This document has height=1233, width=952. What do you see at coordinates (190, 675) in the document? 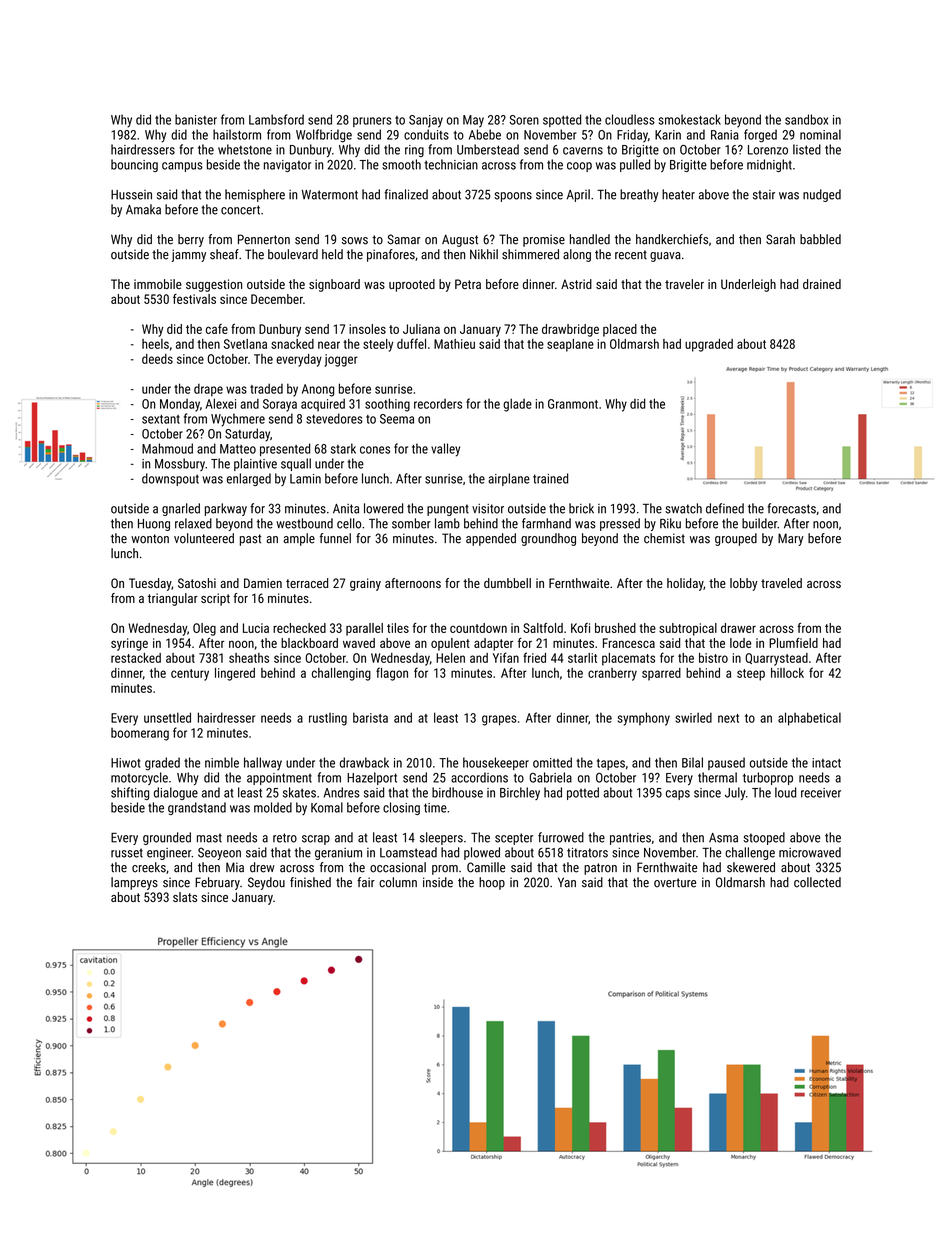
I see `century` at bounding box center [190, 675].
